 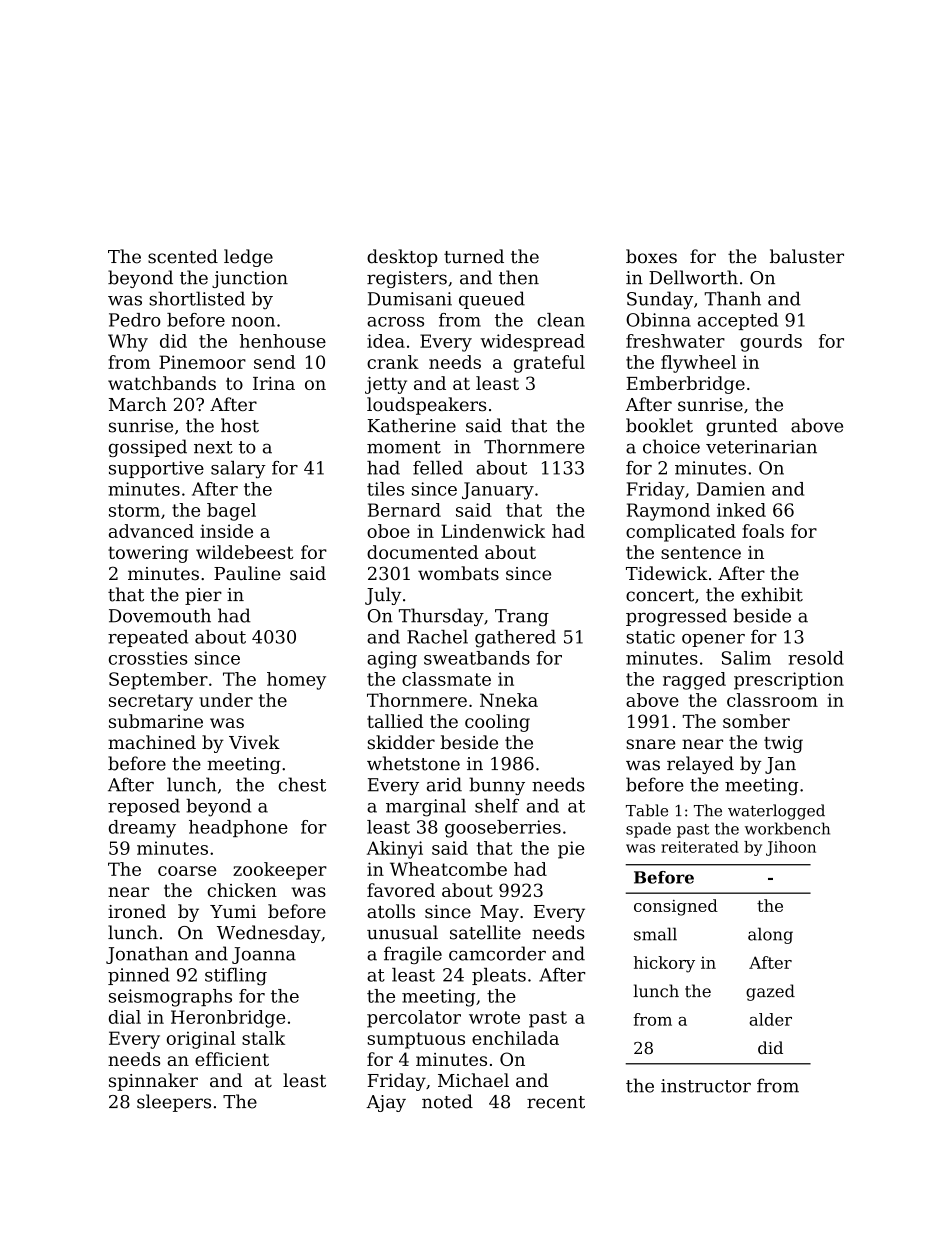 I want to click on turned, so click(x=474, y=256).
